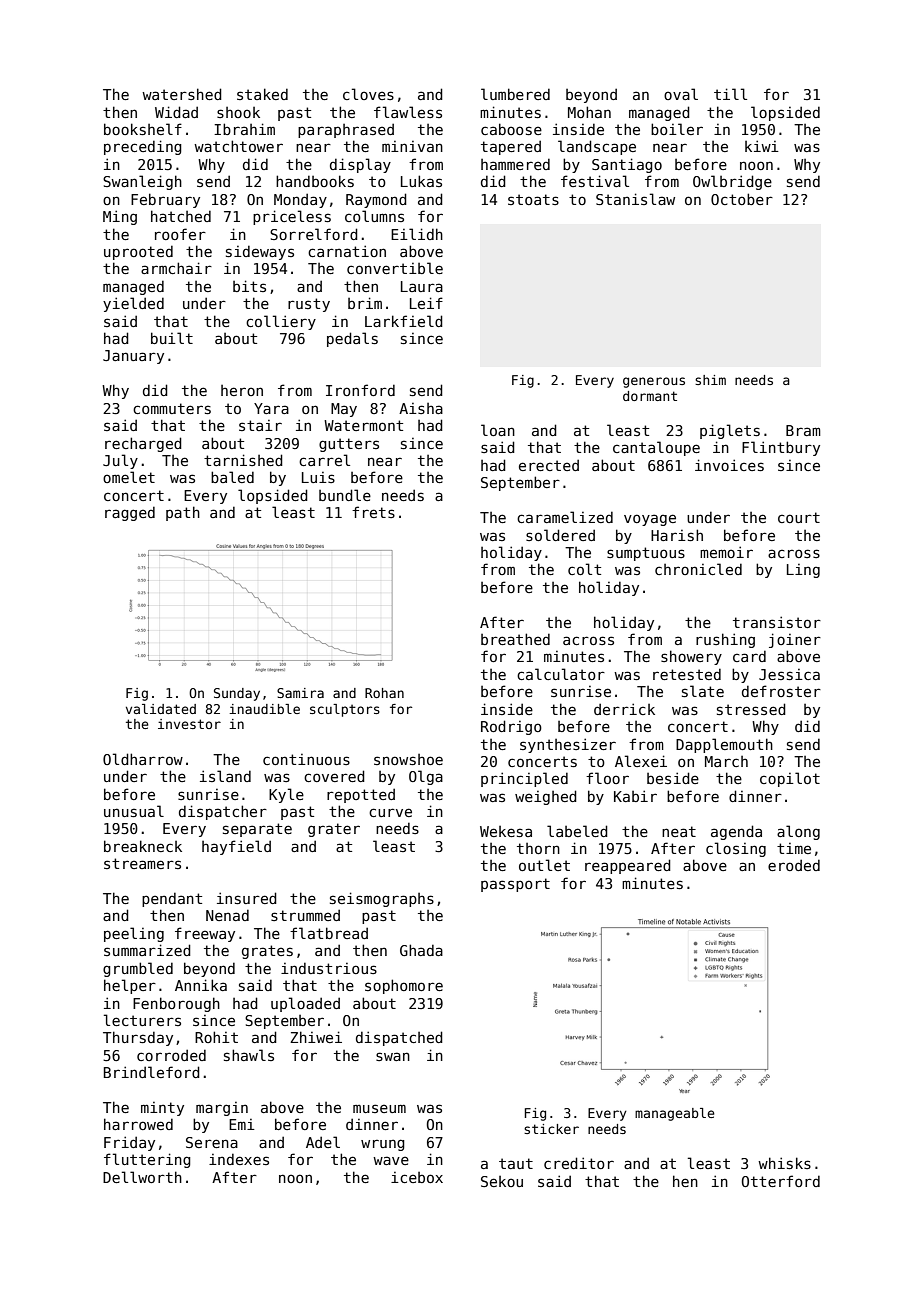 Image resolution: width=924 pixels, height=1308 pixels. Describe the element at coordinates (777, 622) in the page. I see `transistor` at that location.
